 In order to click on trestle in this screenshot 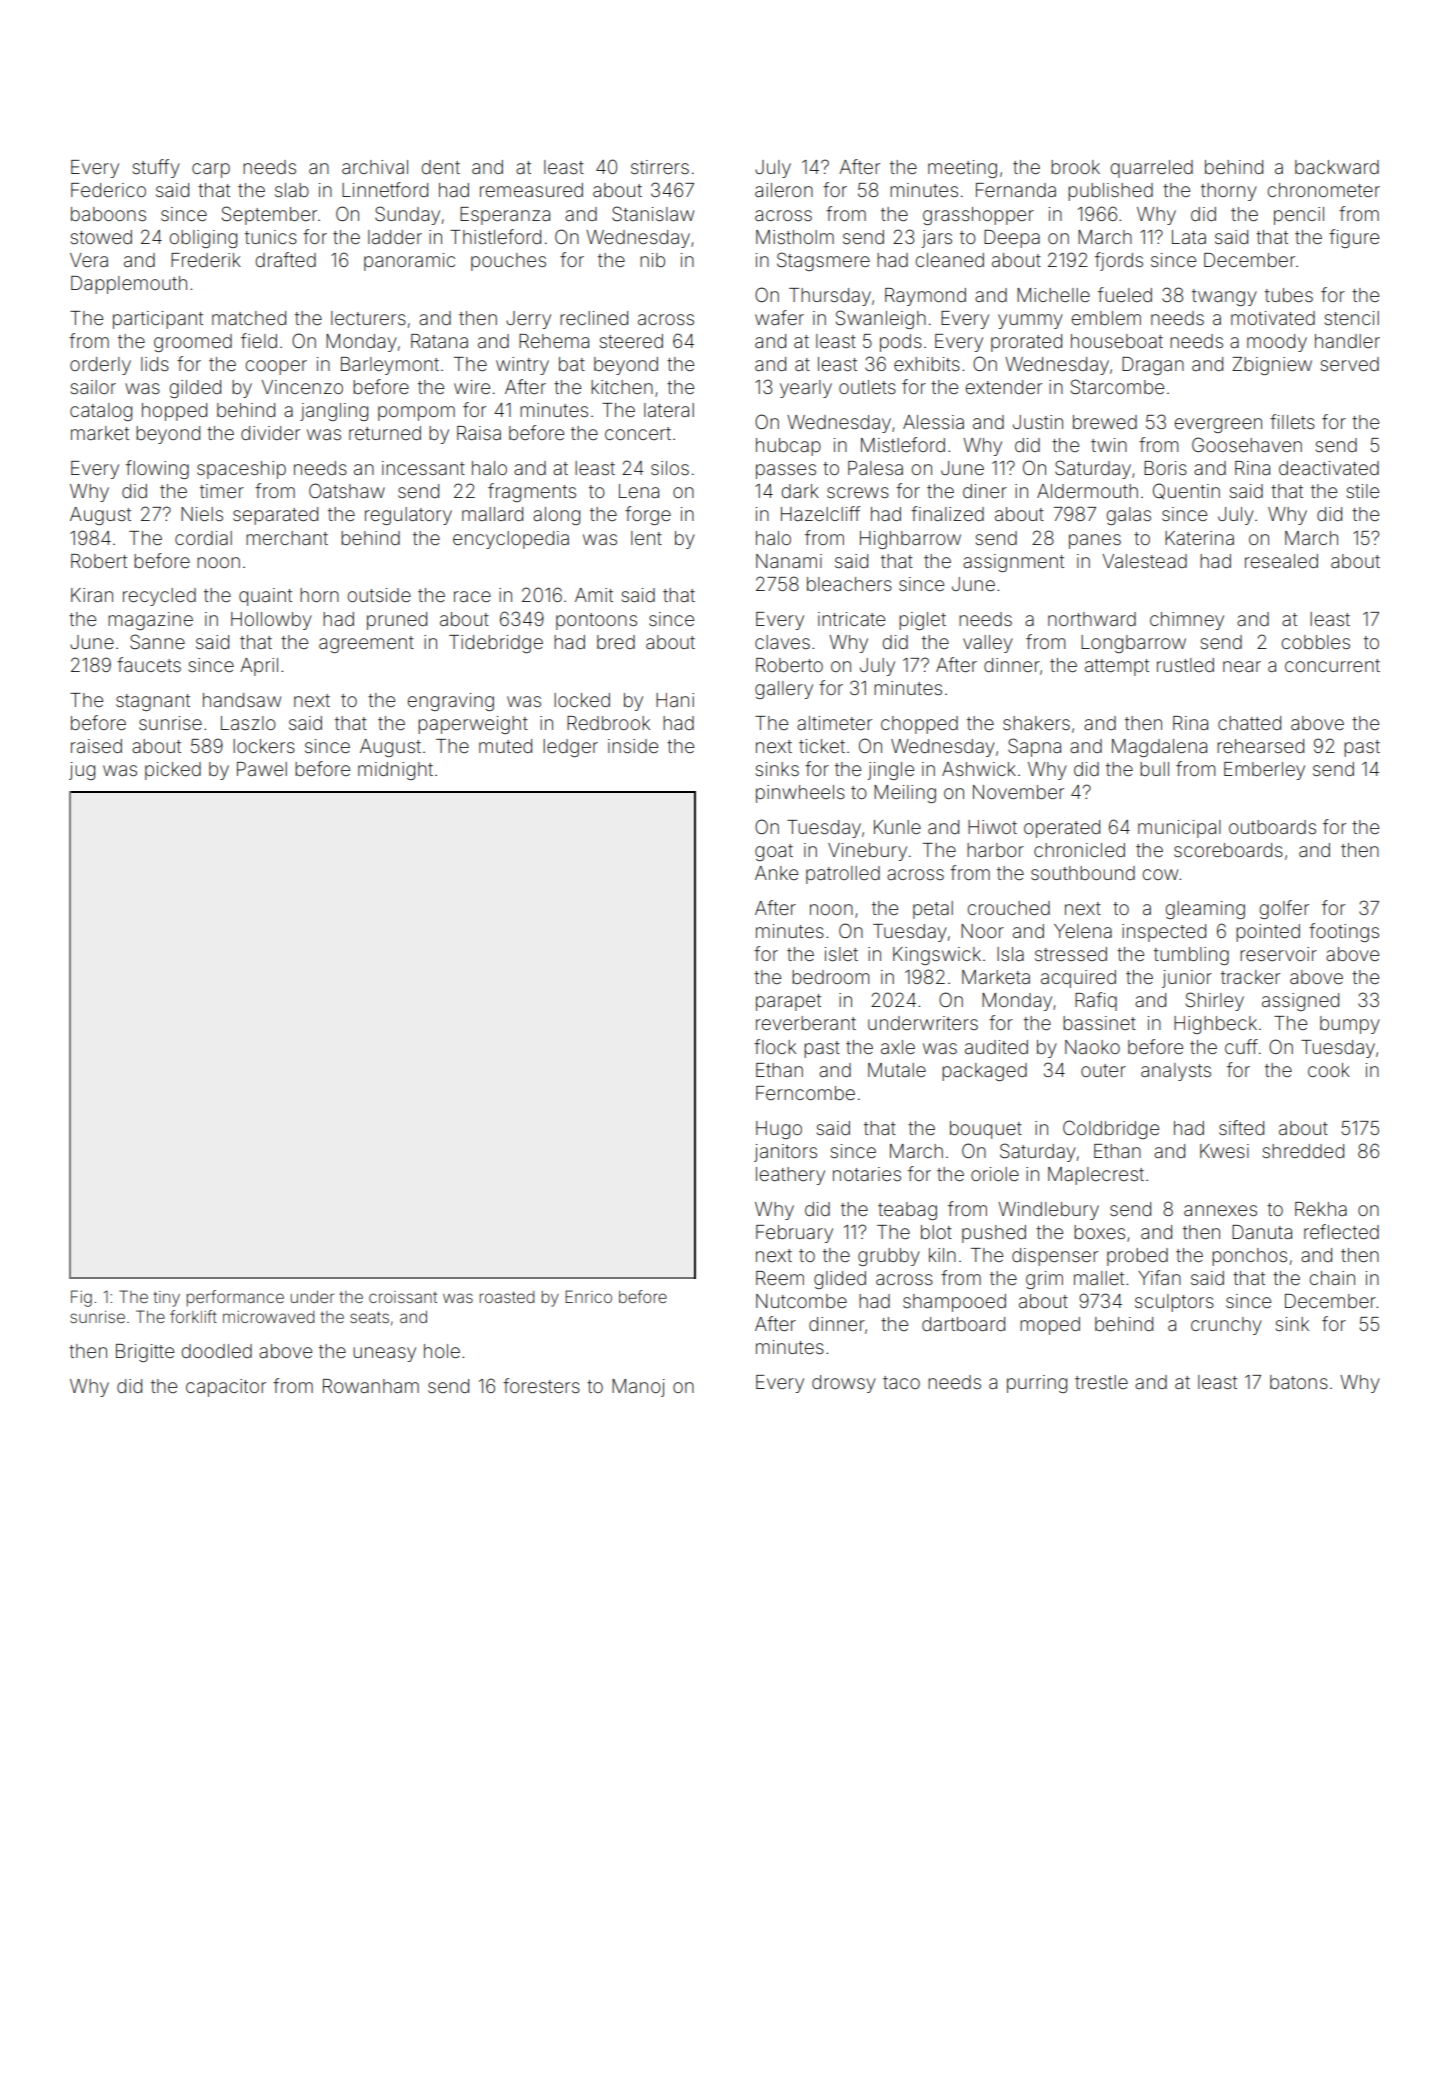, I will do `click(1101, 1382)`.
